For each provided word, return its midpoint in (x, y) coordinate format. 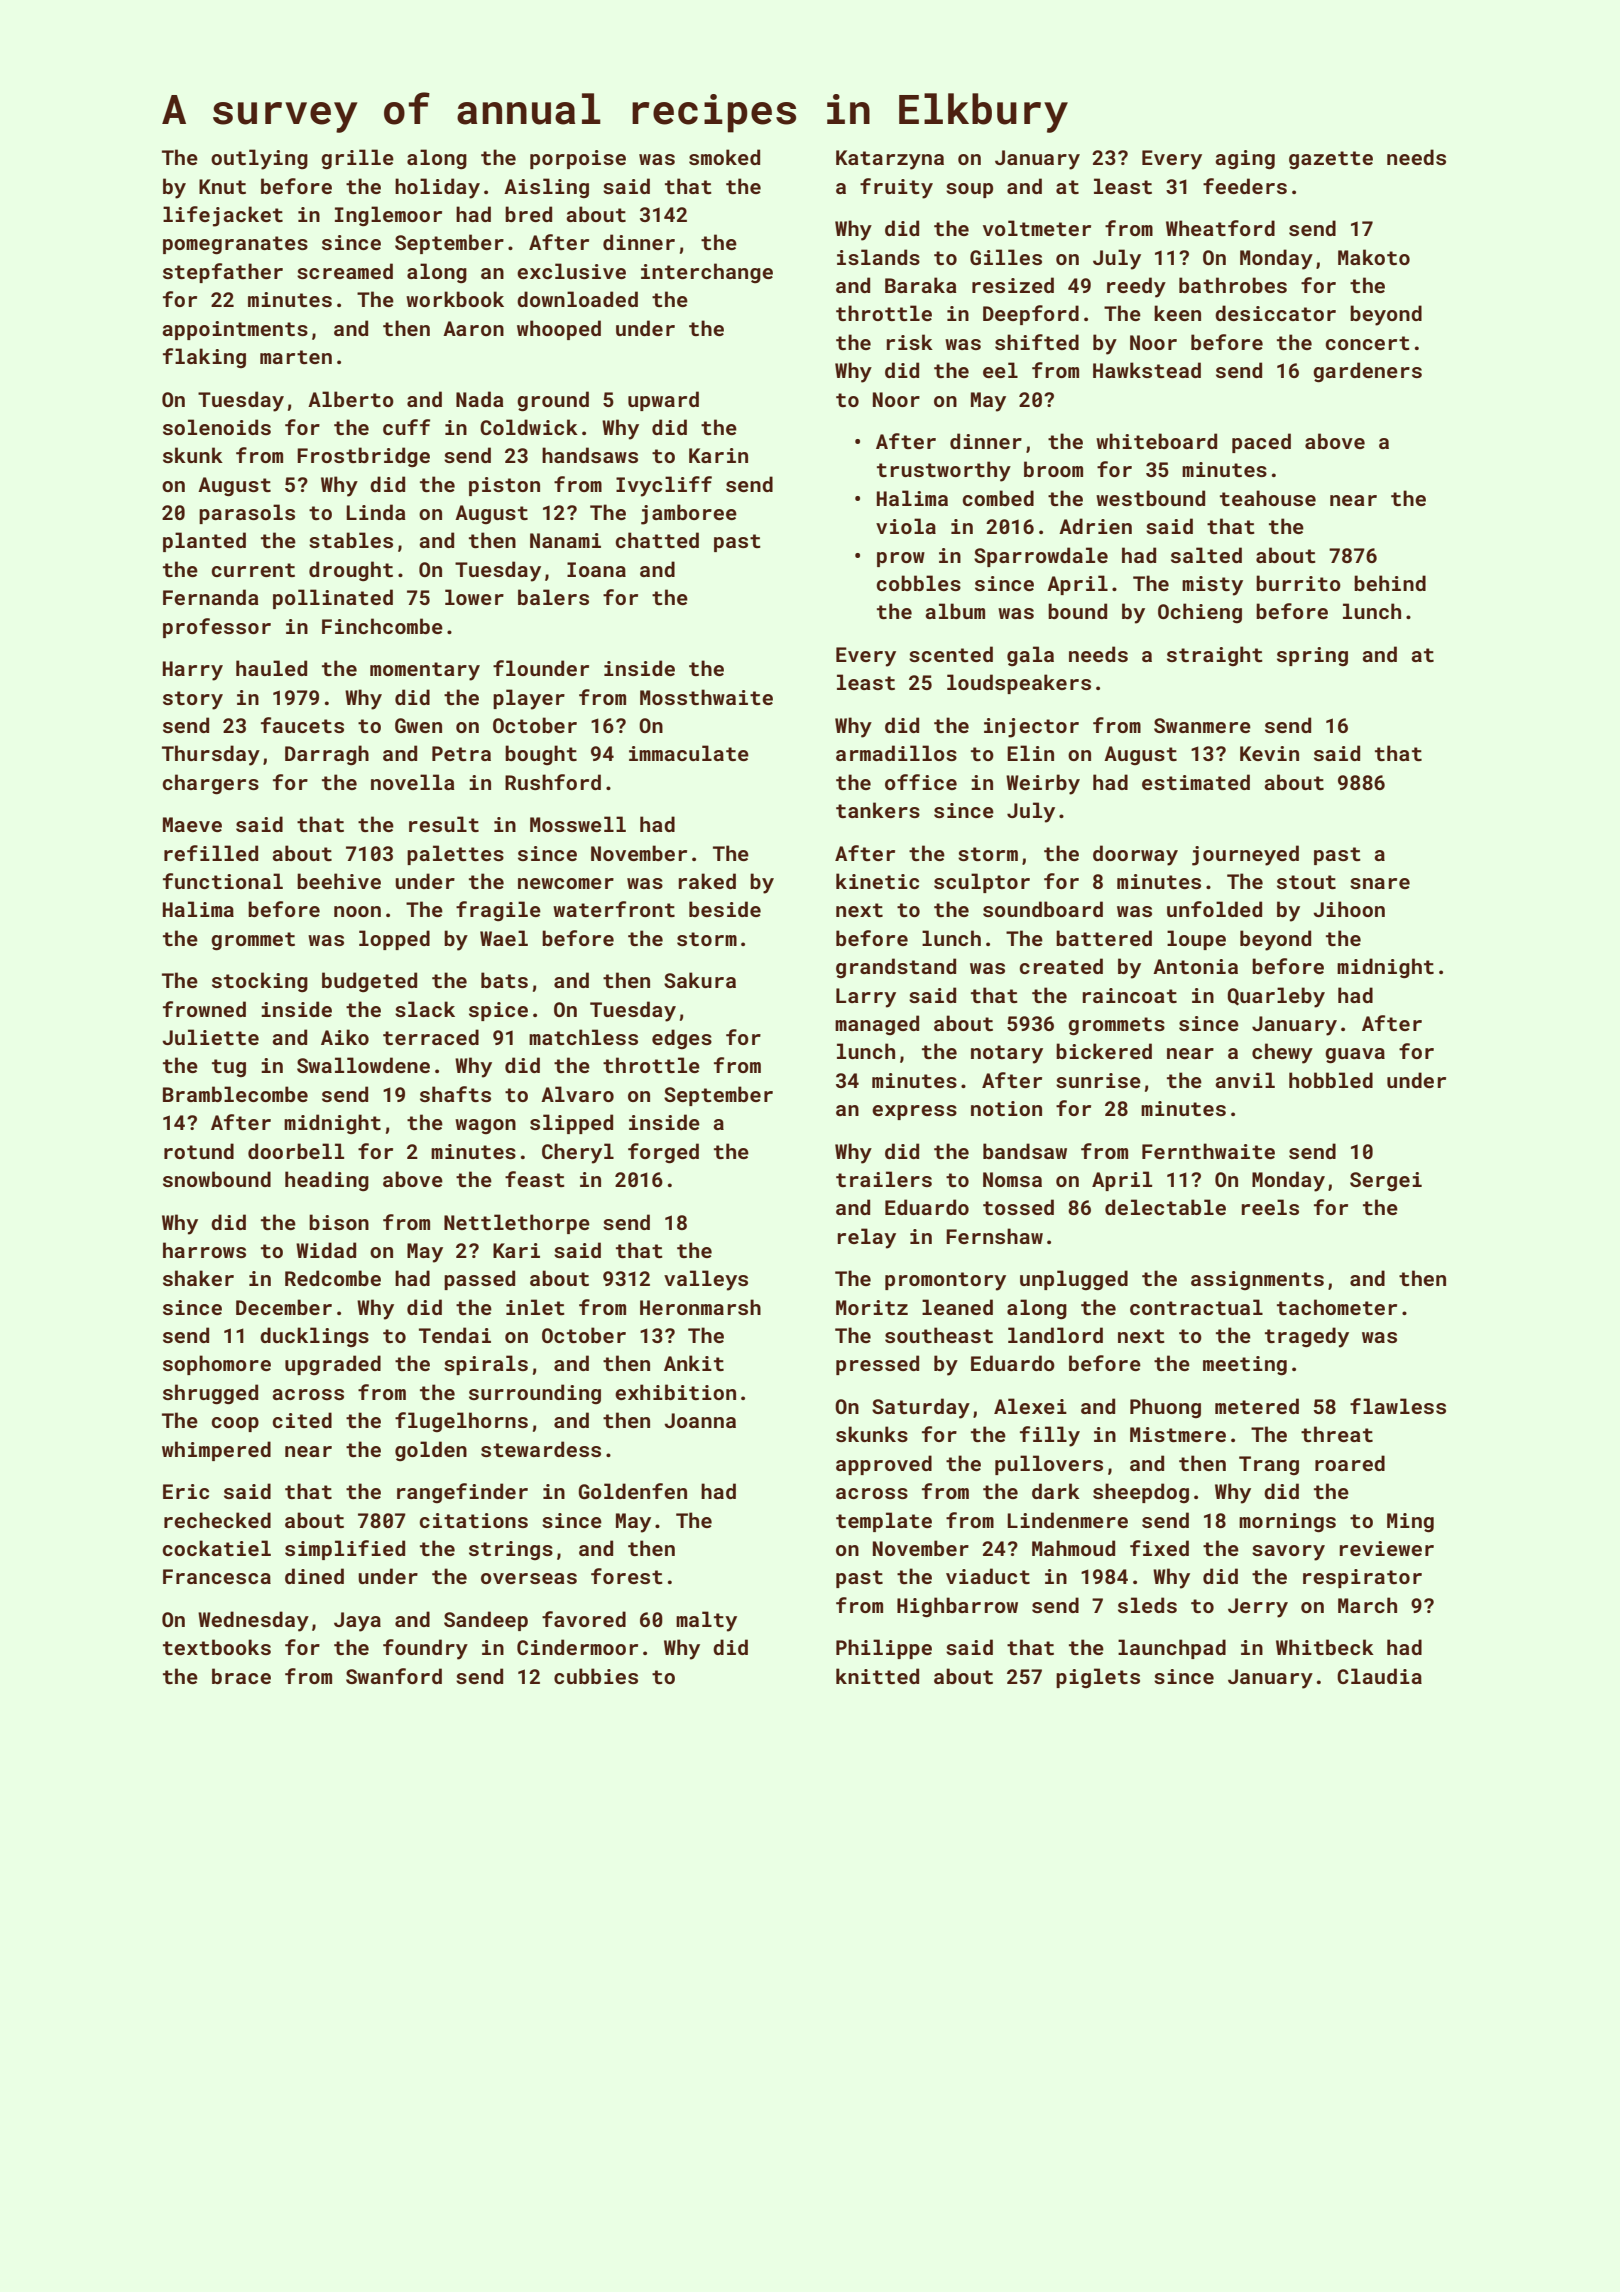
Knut (222, 186)
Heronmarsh (700, 1307)
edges (682, 1039)
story (193, 700)
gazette (1331, 160)
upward (663, 401)
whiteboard (1156, 441)
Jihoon (1349, 909)
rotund (199, 1151)
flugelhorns (461, 1422)
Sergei (1386, 1181)
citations (473, 1520)
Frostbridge (363, 457)
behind (1390, 583)
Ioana (596, 569)
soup (969, 190)
